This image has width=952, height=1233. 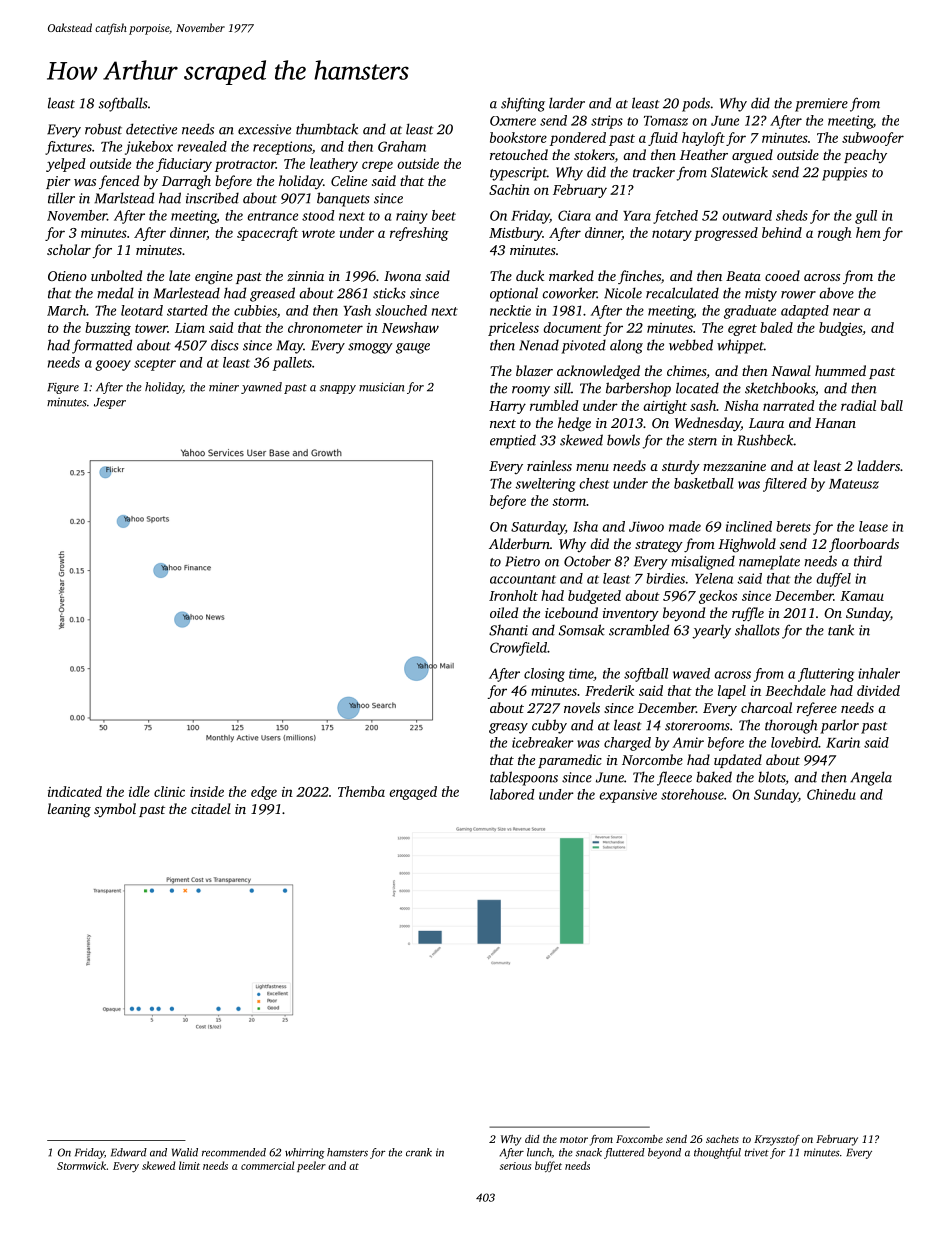 I want to click on Edward, so click(x=129, y=1152).
